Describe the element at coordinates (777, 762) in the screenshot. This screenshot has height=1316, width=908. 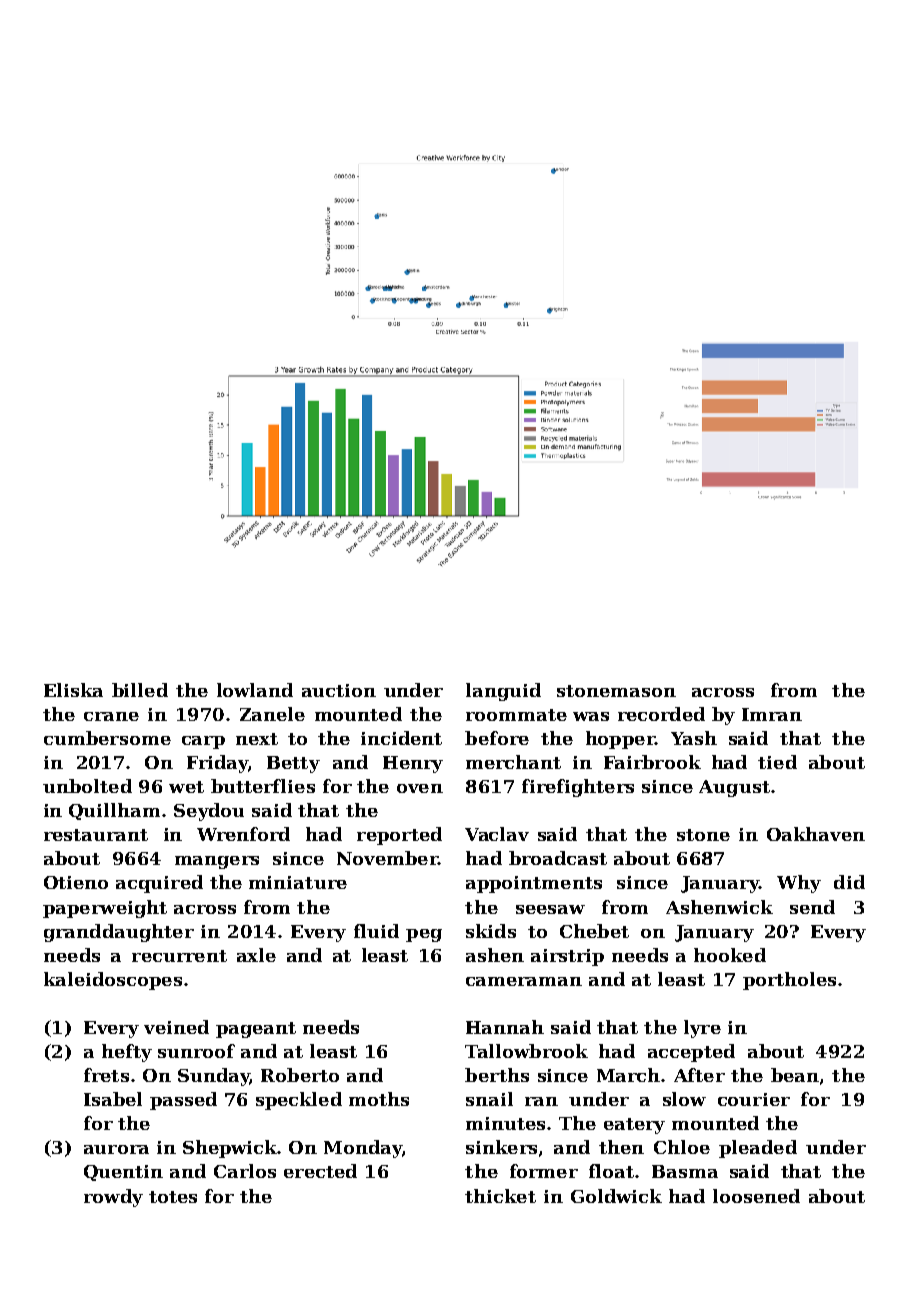
I see `tied` at that location.
